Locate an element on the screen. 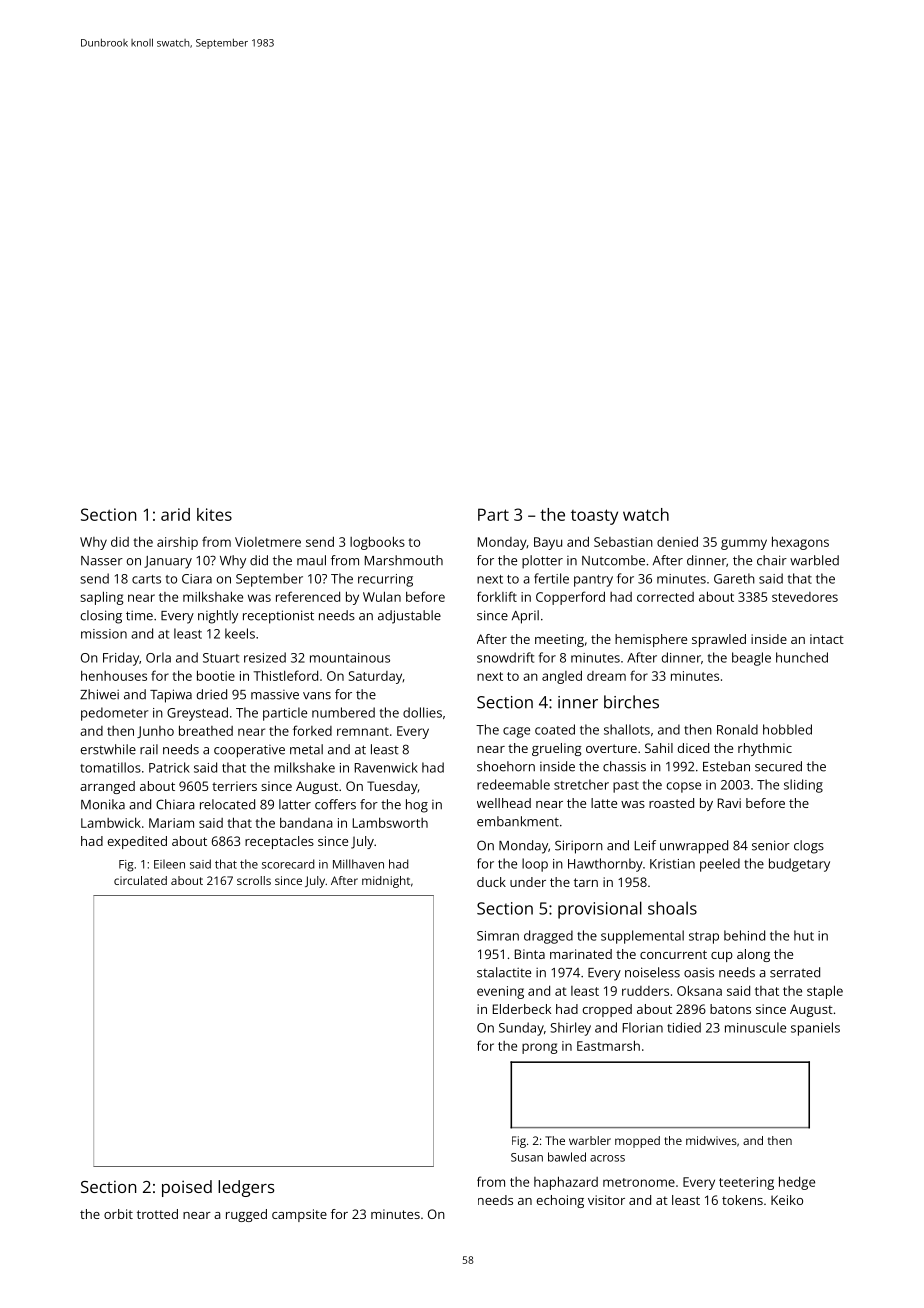 Image resolution: width=924 pixels, height=1308 pixels. kites is located at coordinates (214, 514).
